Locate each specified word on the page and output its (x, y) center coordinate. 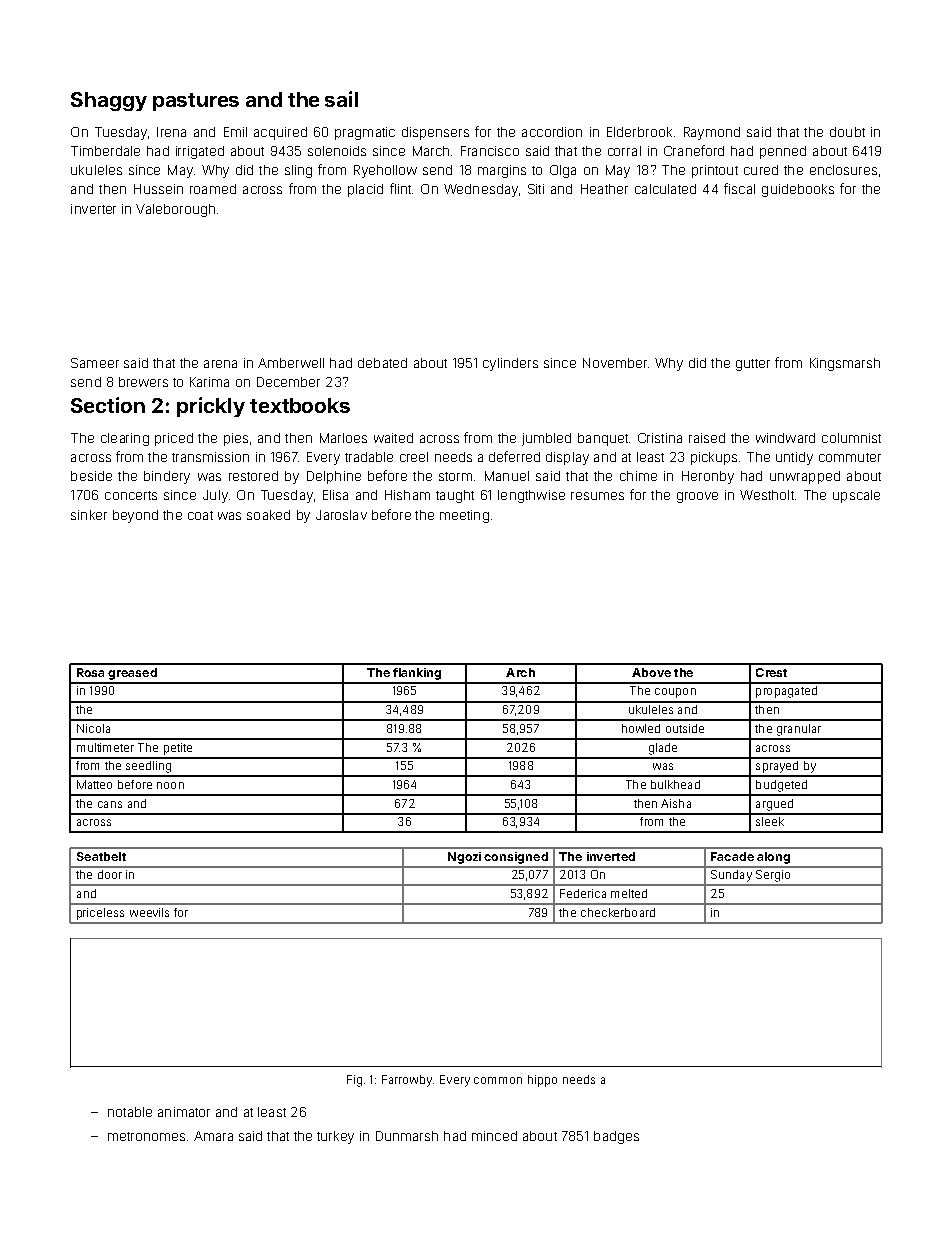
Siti (536, 189)
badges (616, 1137)
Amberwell (291, 363)
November (615, 363)
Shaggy (109, 101)
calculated (665, 189)
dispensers (435, 133)
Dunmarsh (407, 1136)
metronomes (146, 1136)
